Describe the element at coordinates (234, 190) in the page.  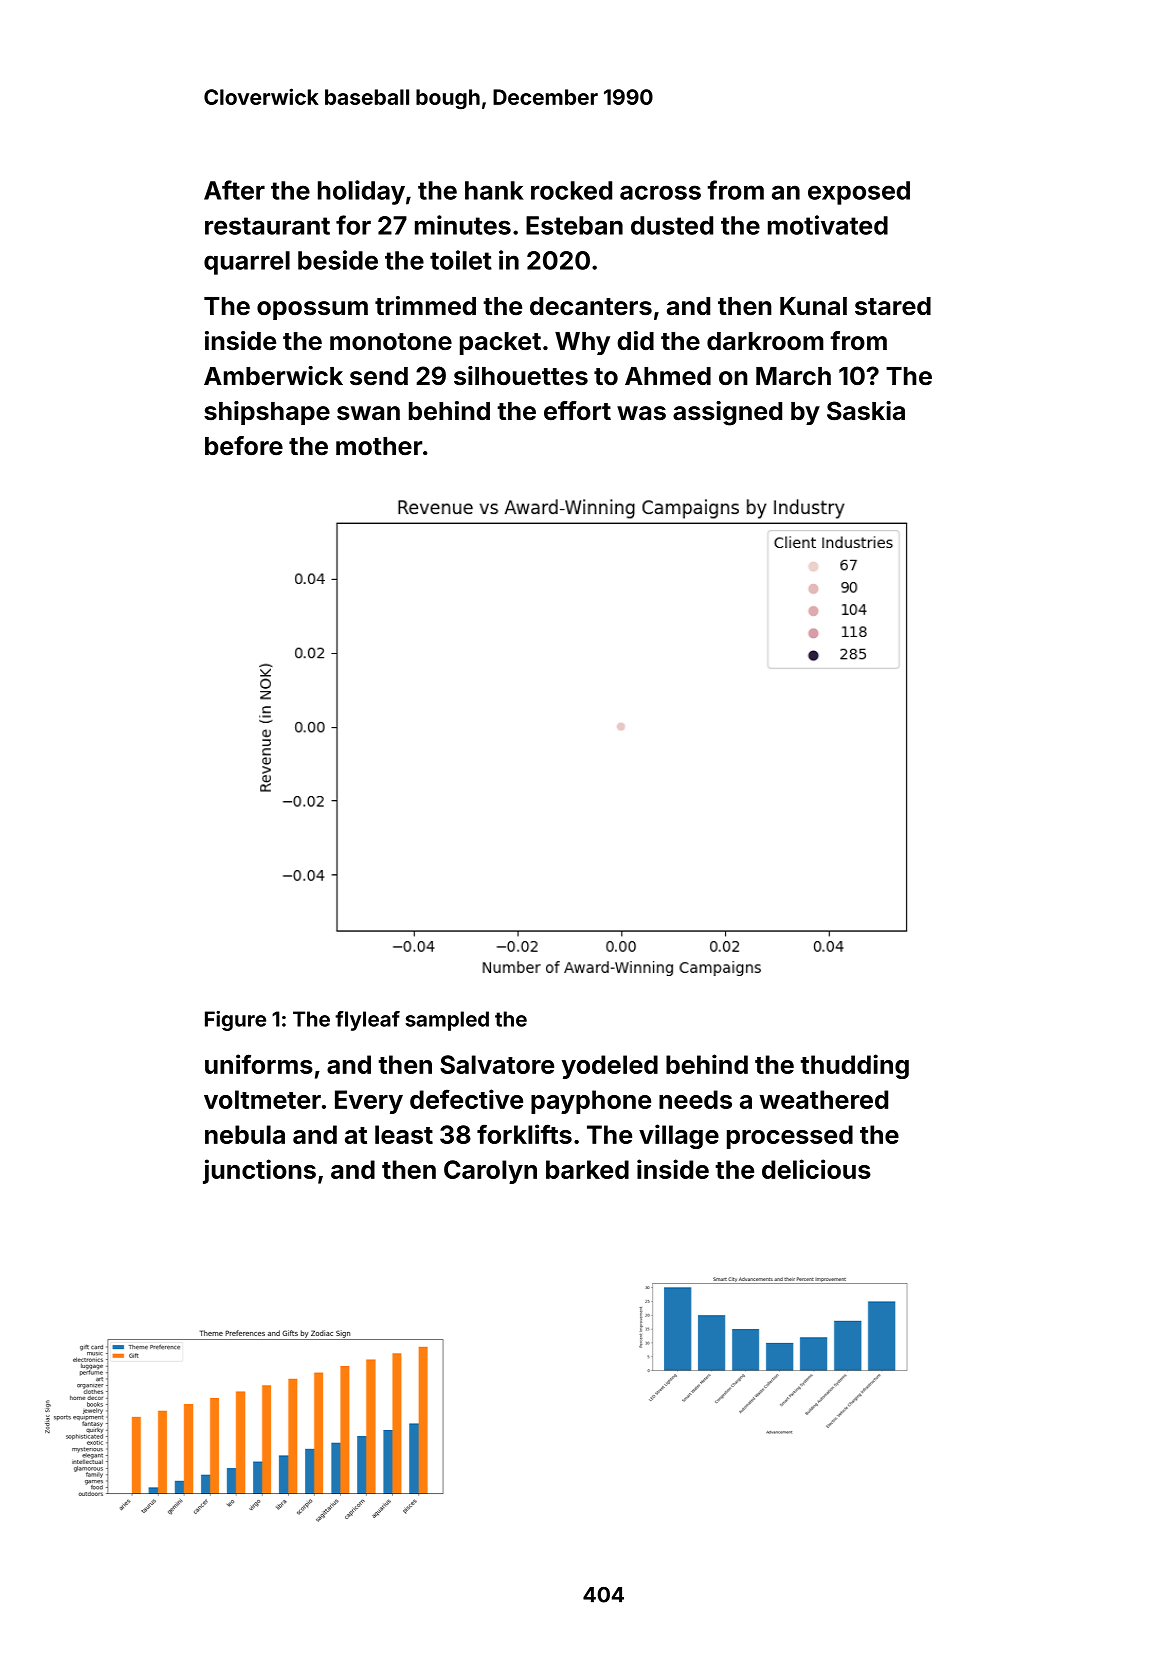
I see `After` at that location.
